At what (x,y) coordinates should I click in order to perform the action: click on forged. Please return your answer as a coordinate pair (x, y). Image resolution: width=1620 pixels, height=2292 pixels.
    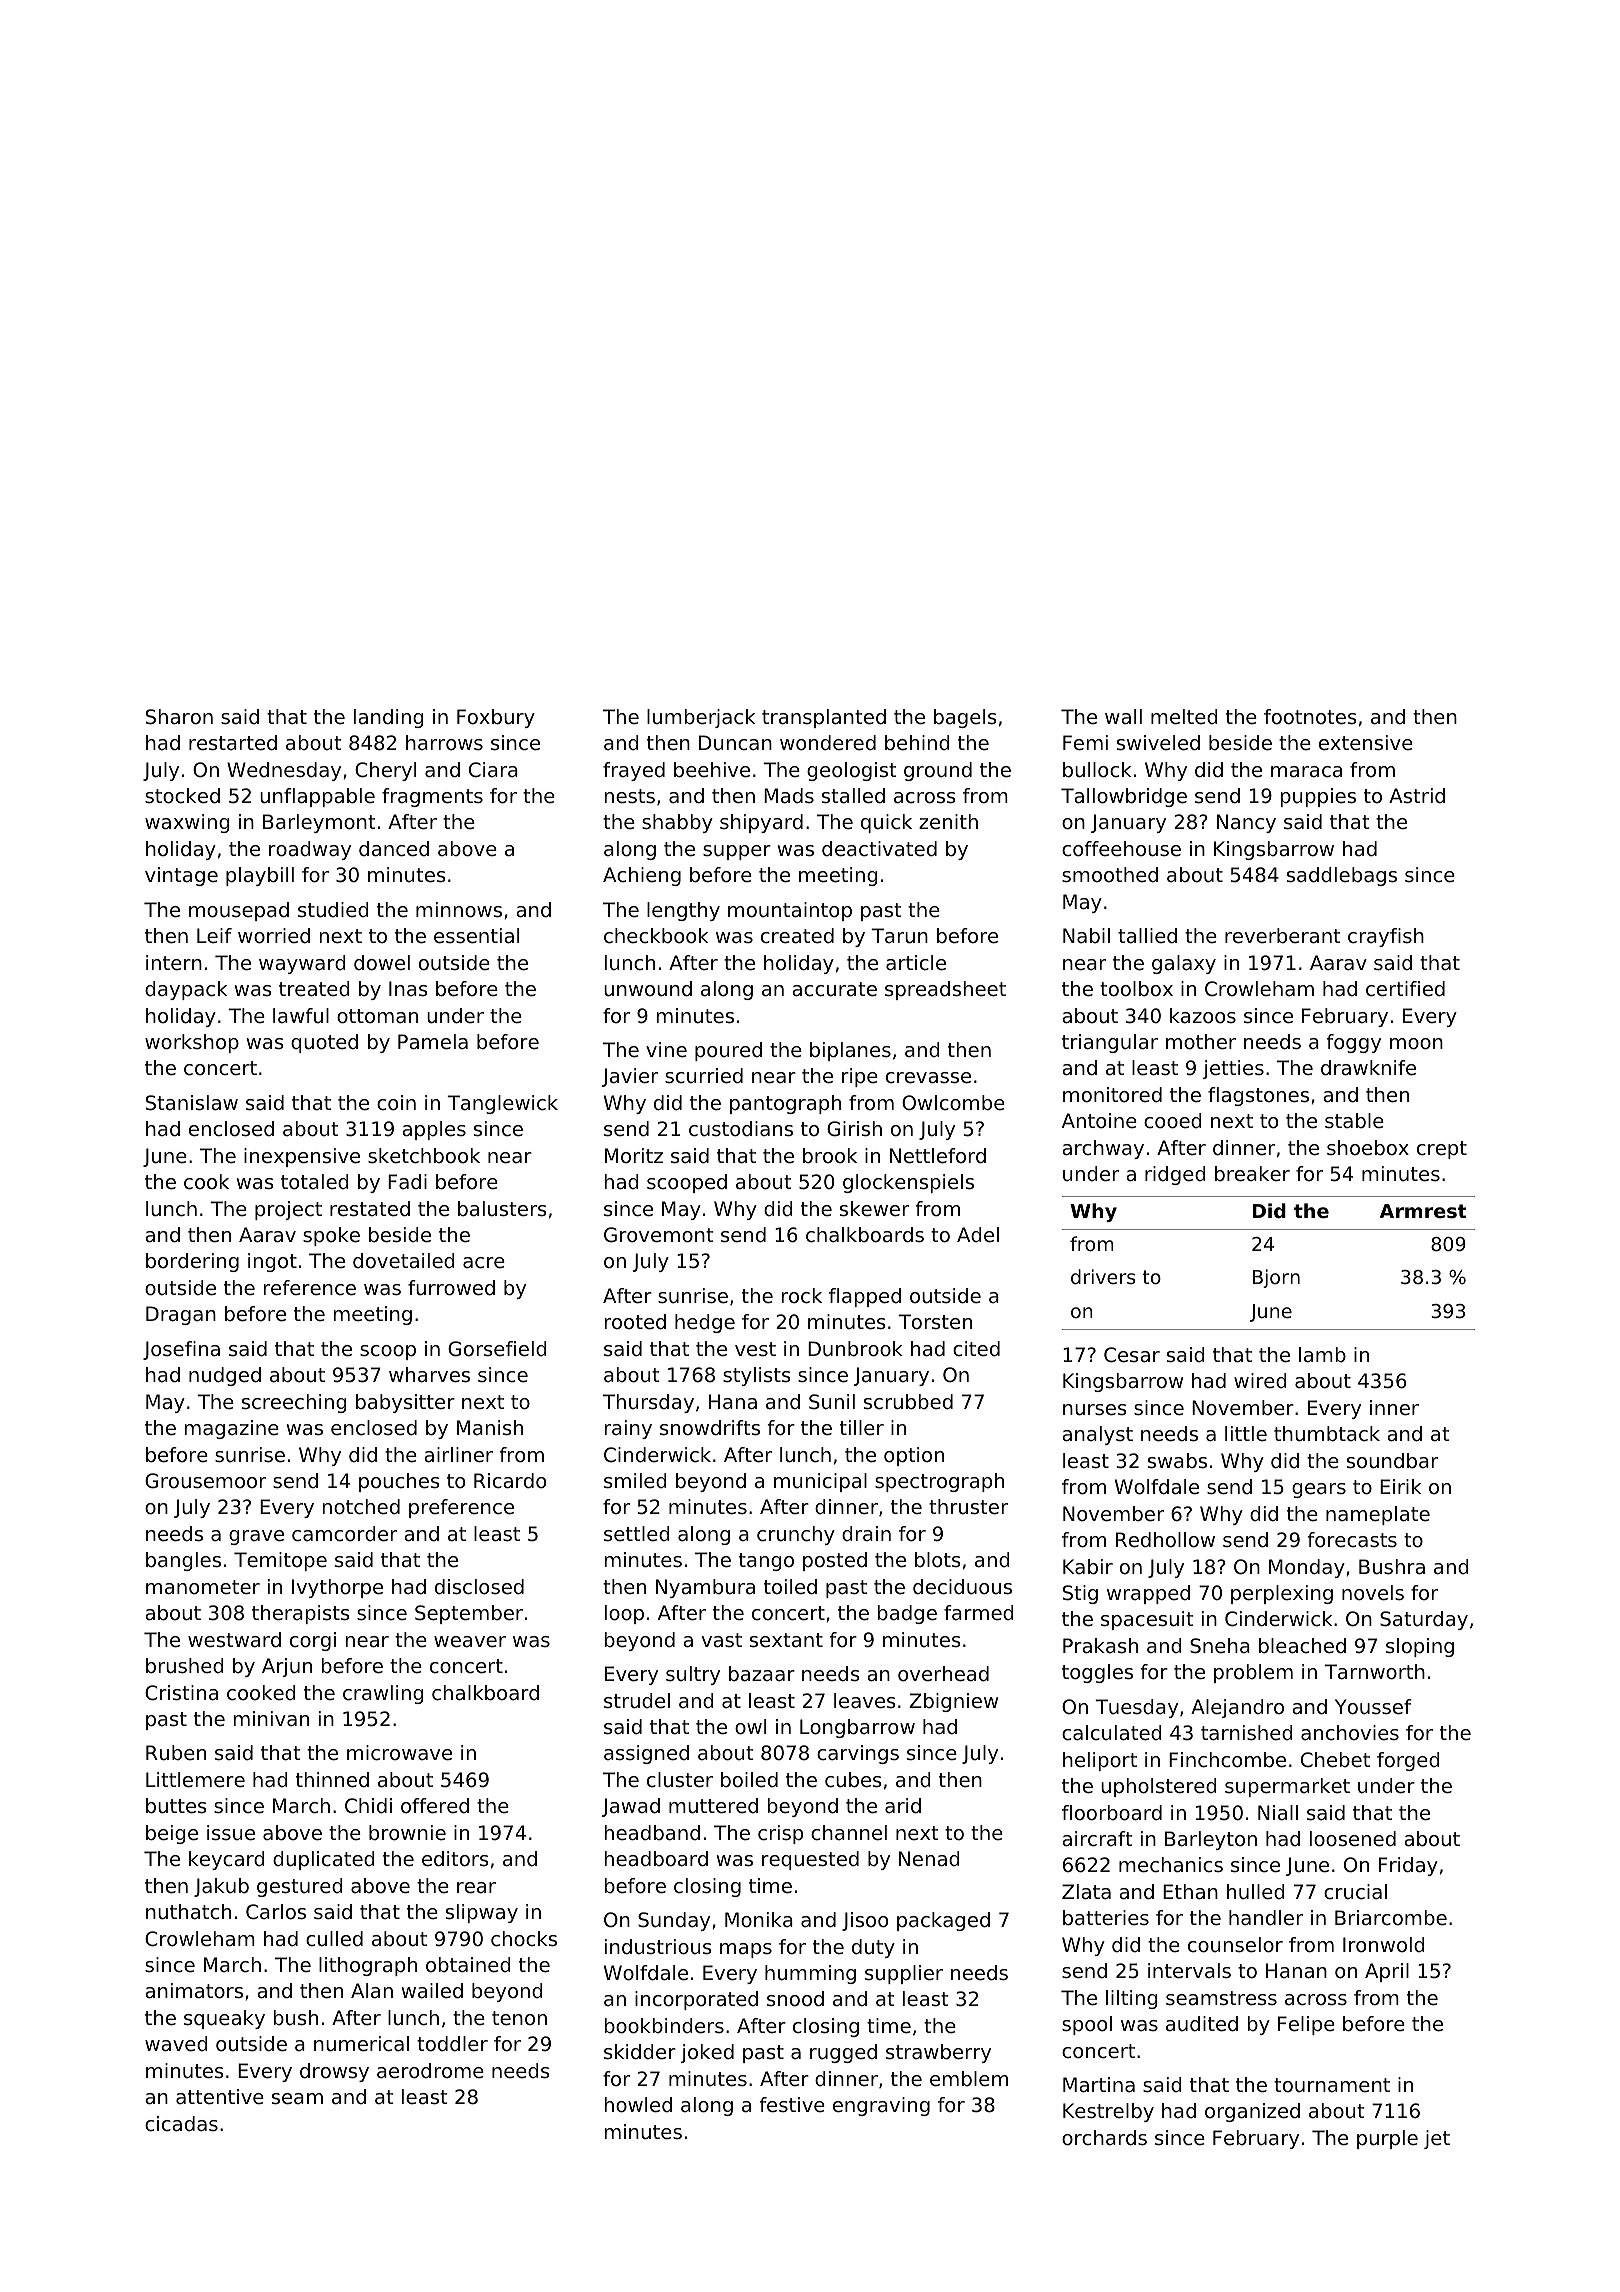
    Looking at the image, I should click on (1408, 1761).
